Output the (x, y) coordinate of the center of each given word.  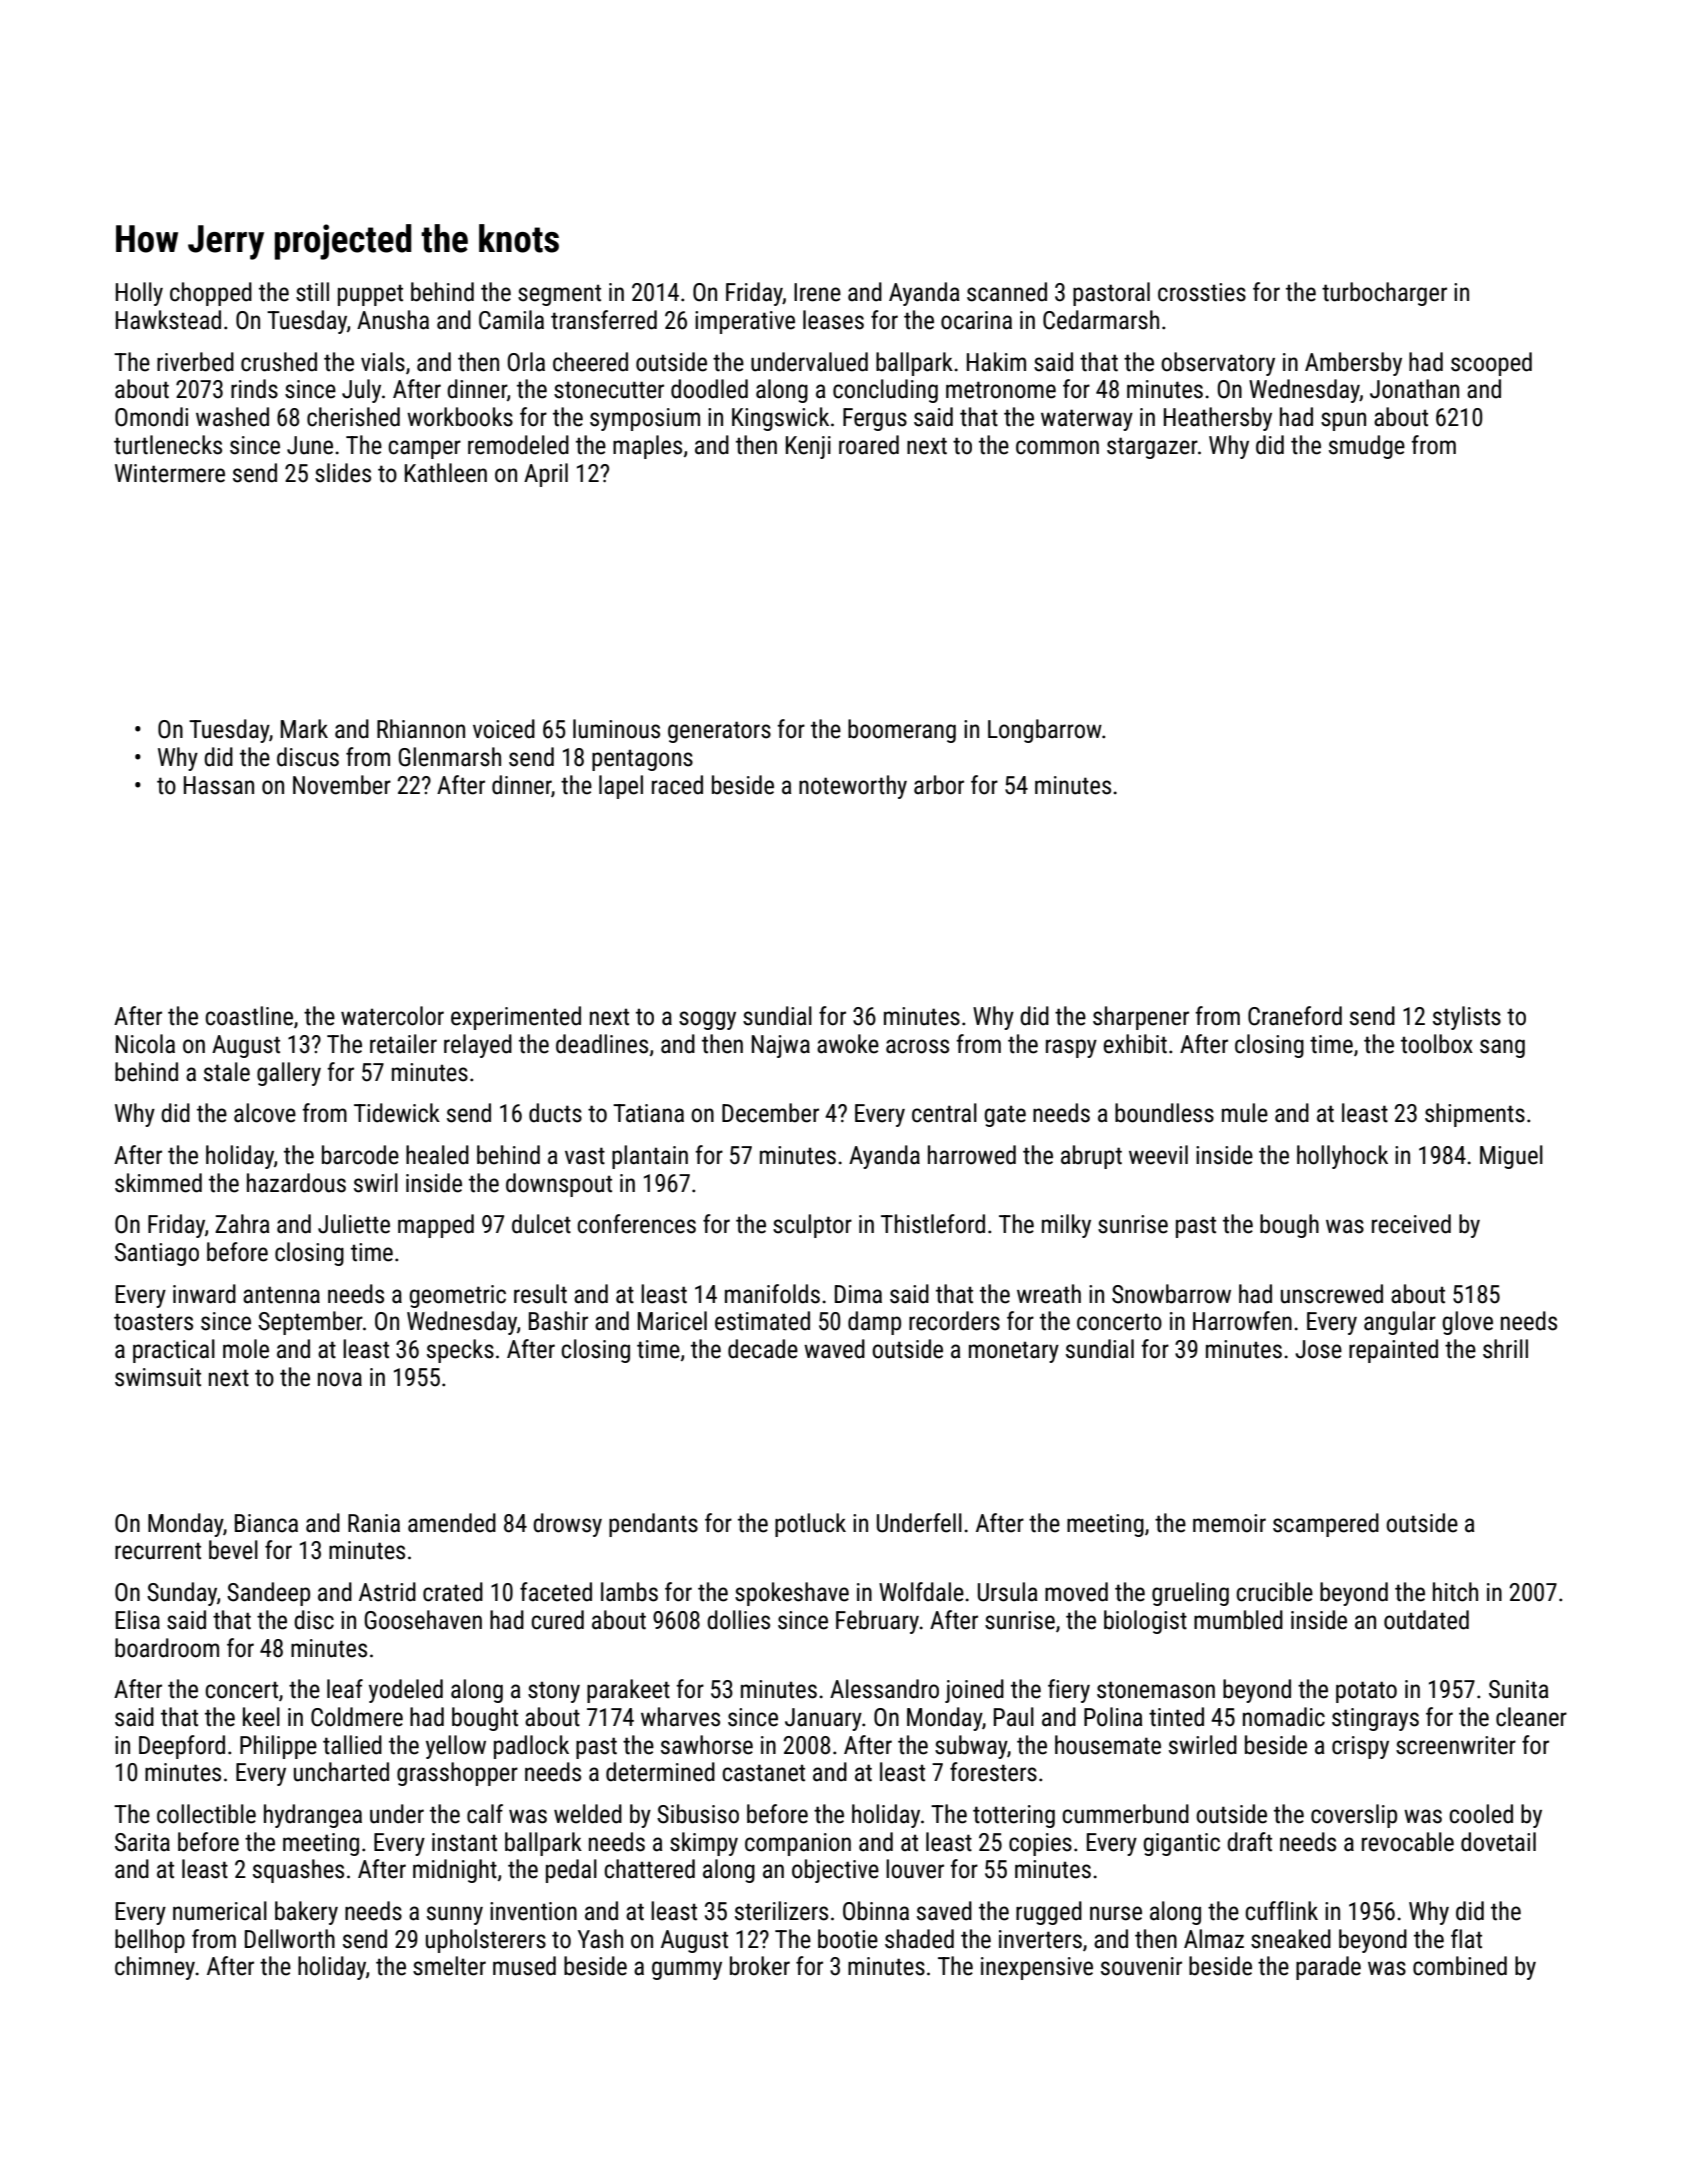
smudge (1367, 447)
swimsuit (158, 1377)
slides (343, 473)
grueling (1190, 1594)
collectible (206, 1814)
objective (835, 1871)
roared (869, 445)
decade (763, 1349)
